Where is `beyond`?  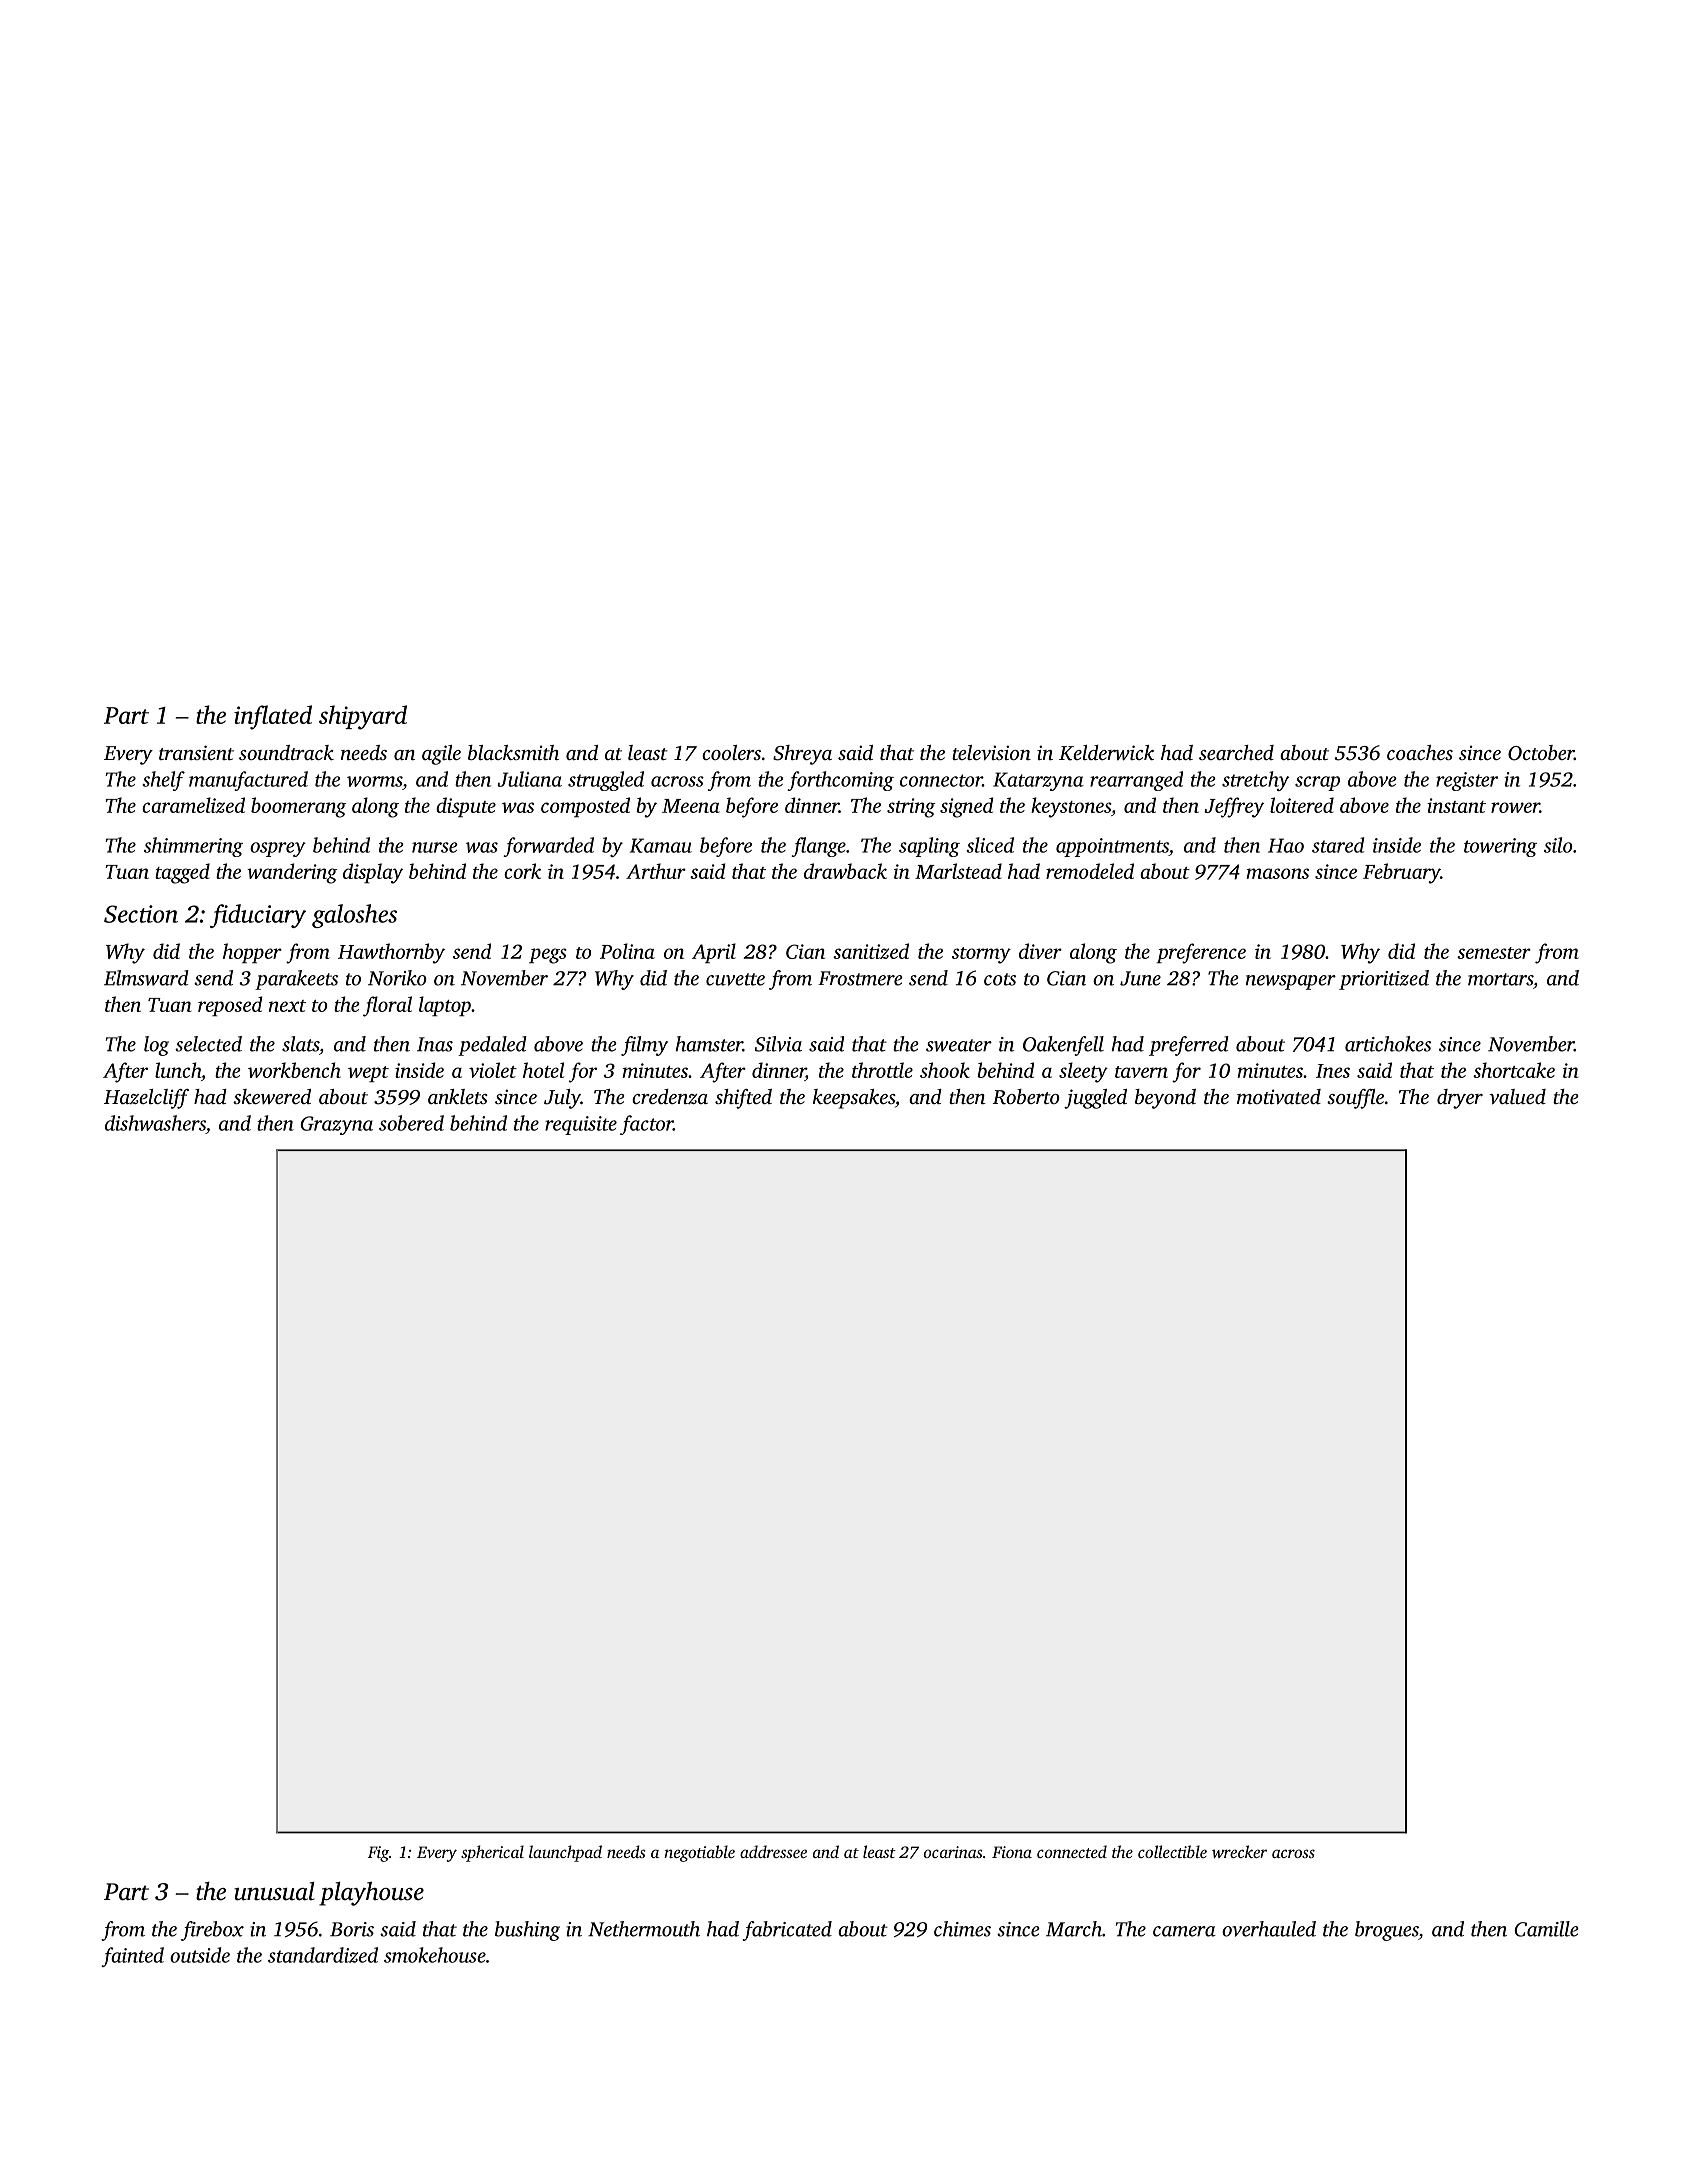
beyond is located at coordinates (1165, 1099).
